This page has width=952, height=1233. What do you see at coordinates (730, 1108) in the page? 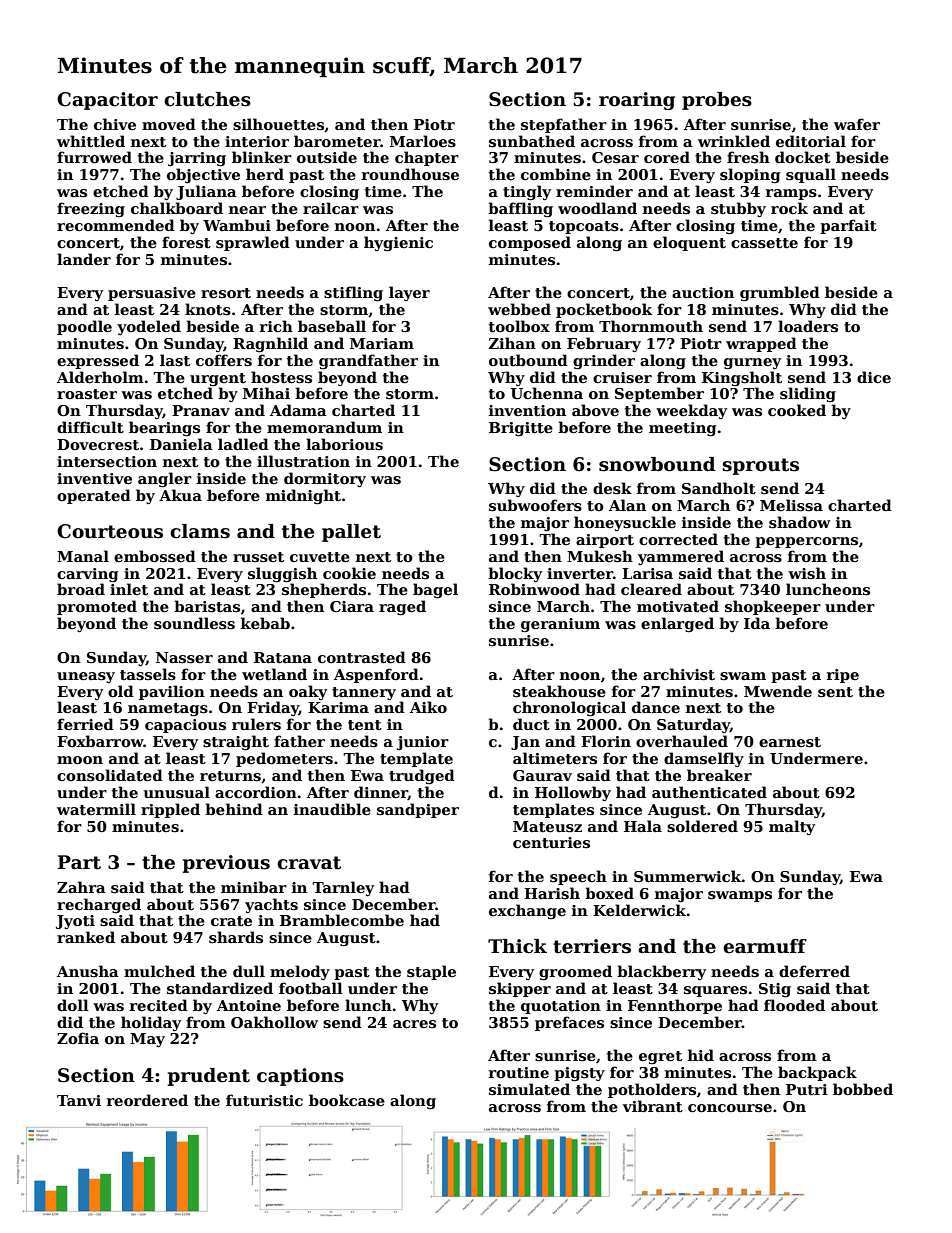
I see `concourse` at bounding box center [730, 1108].
